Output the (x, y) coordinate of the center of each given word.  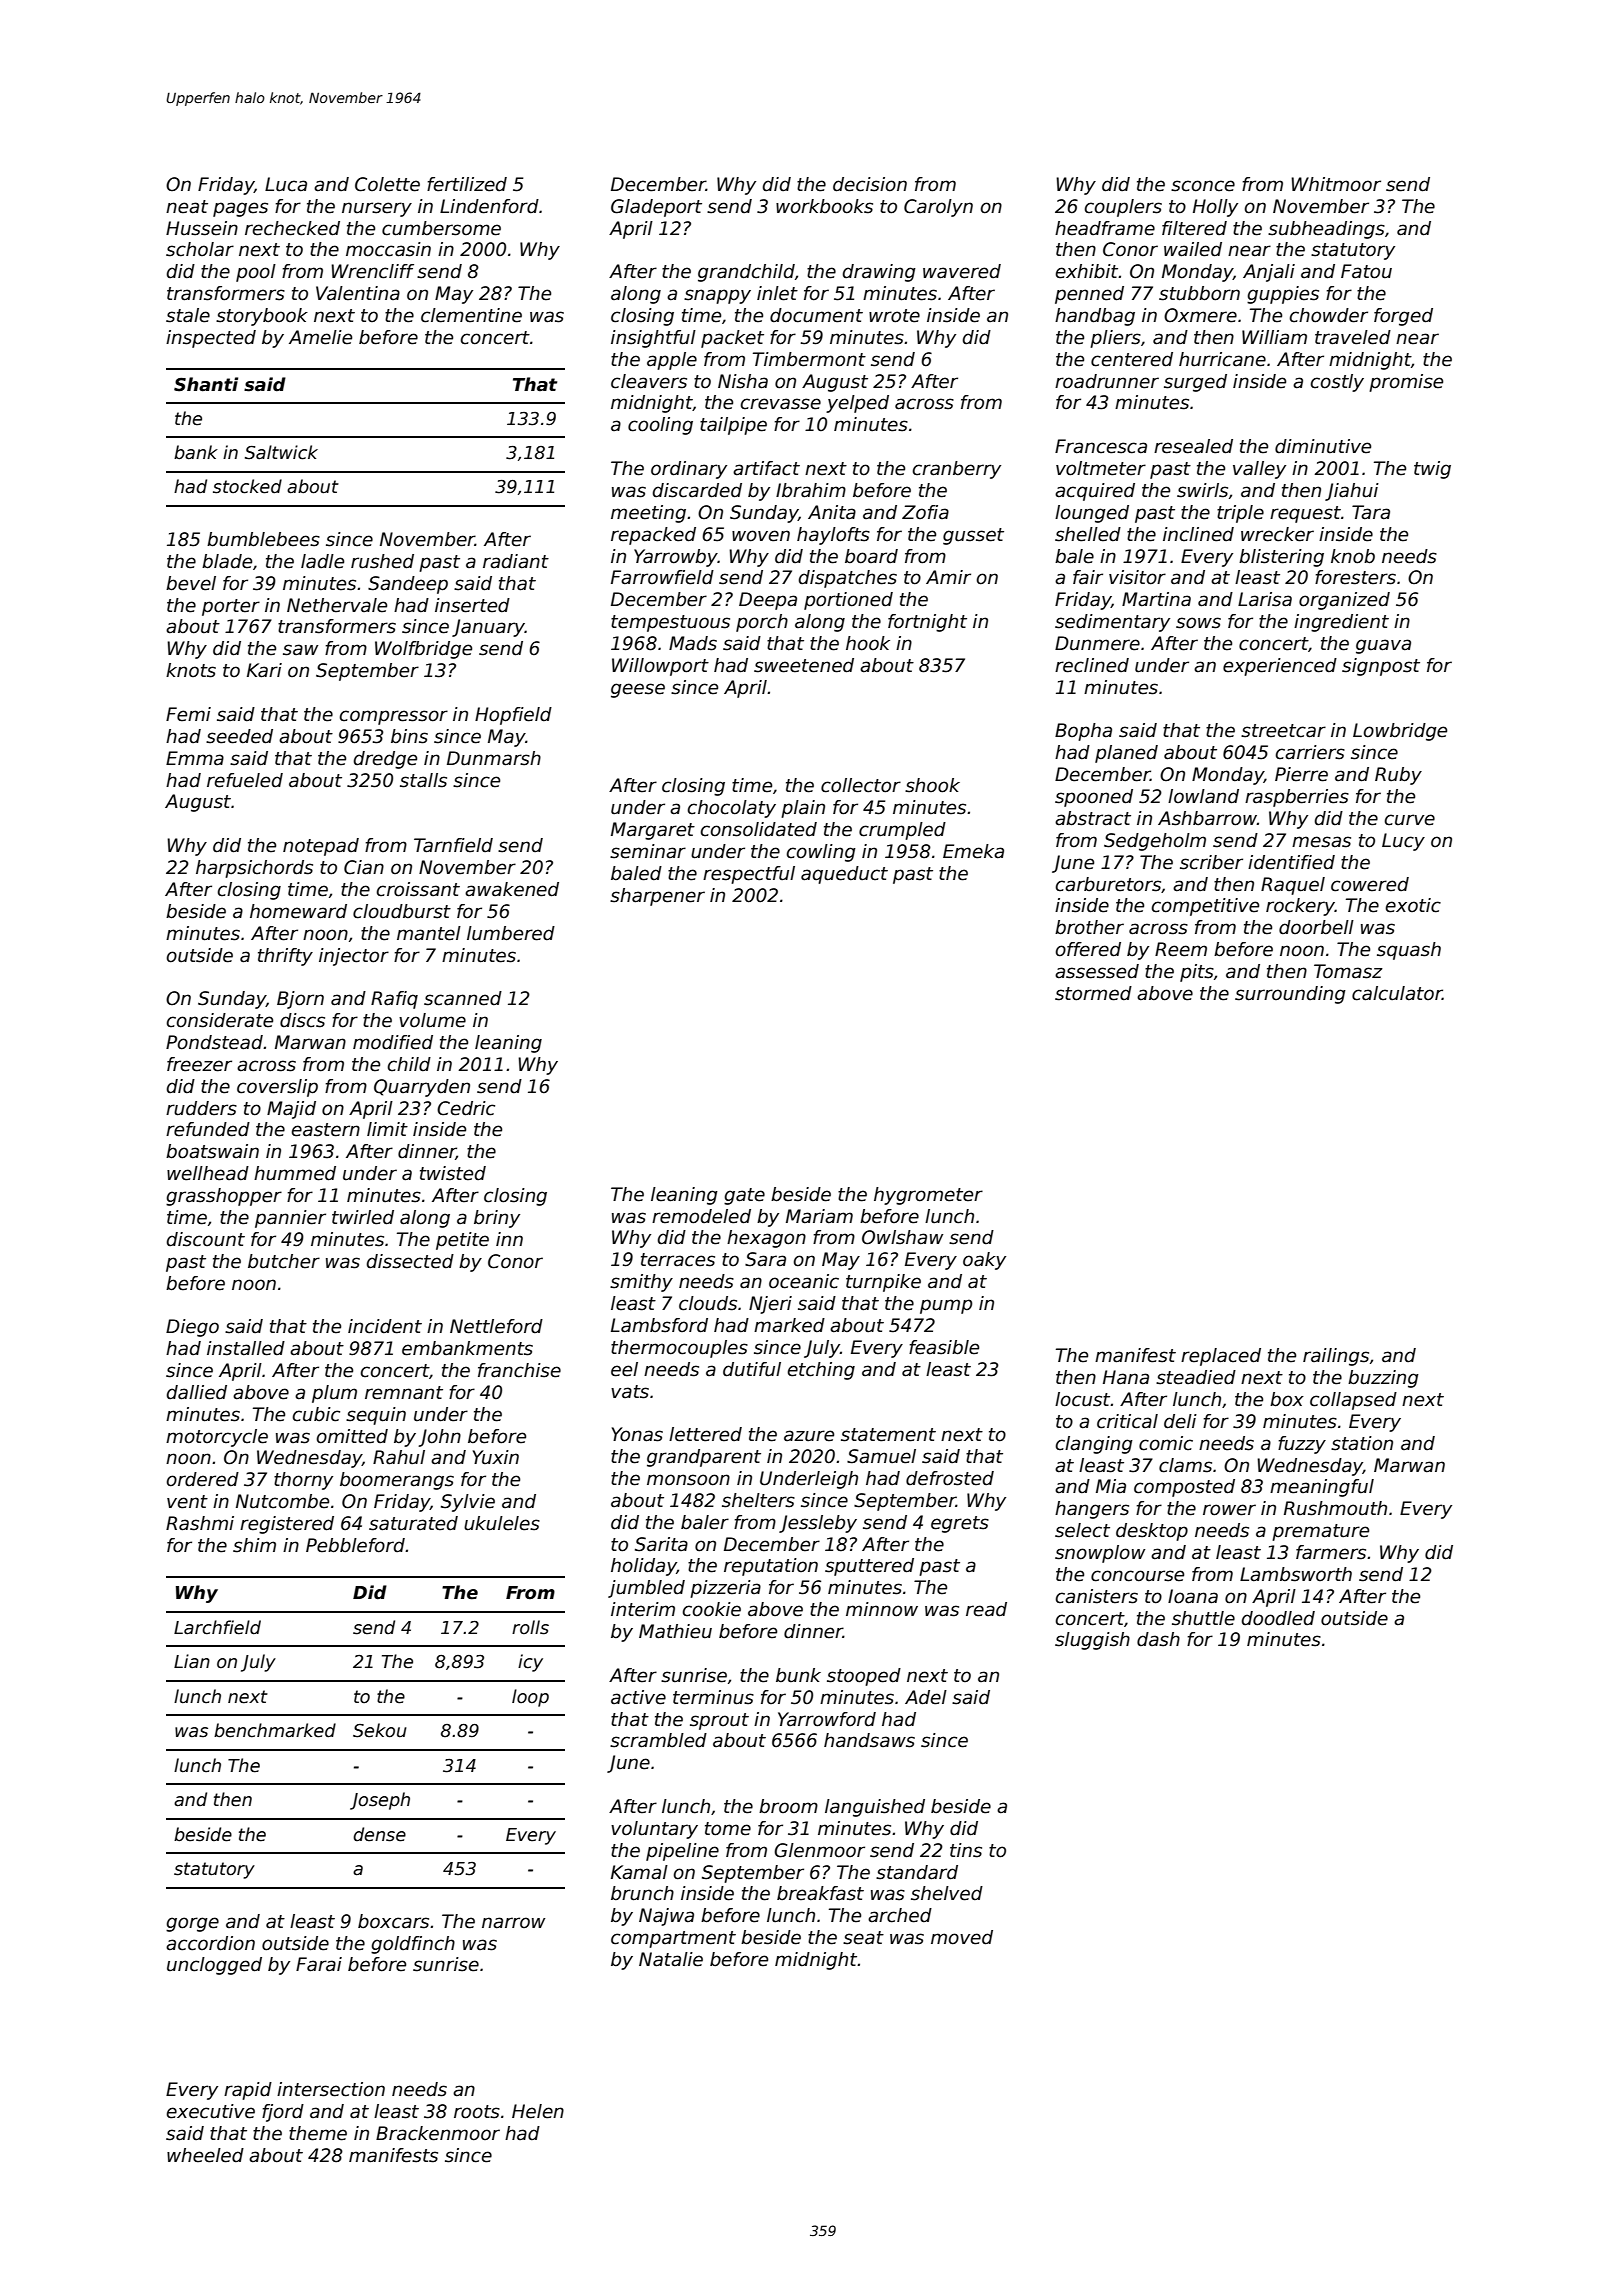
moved (962, 1937)
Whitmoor (1336, 184)
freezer (199, 1064)
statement (888, 1435)
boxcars (393, 1921)
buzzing (1383, 1379)
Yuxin (496, 1457)
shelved (947, 1893)
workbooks (824, 206)
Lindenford (489, 206)
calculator (1397, 993)
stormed (1093, 993)
